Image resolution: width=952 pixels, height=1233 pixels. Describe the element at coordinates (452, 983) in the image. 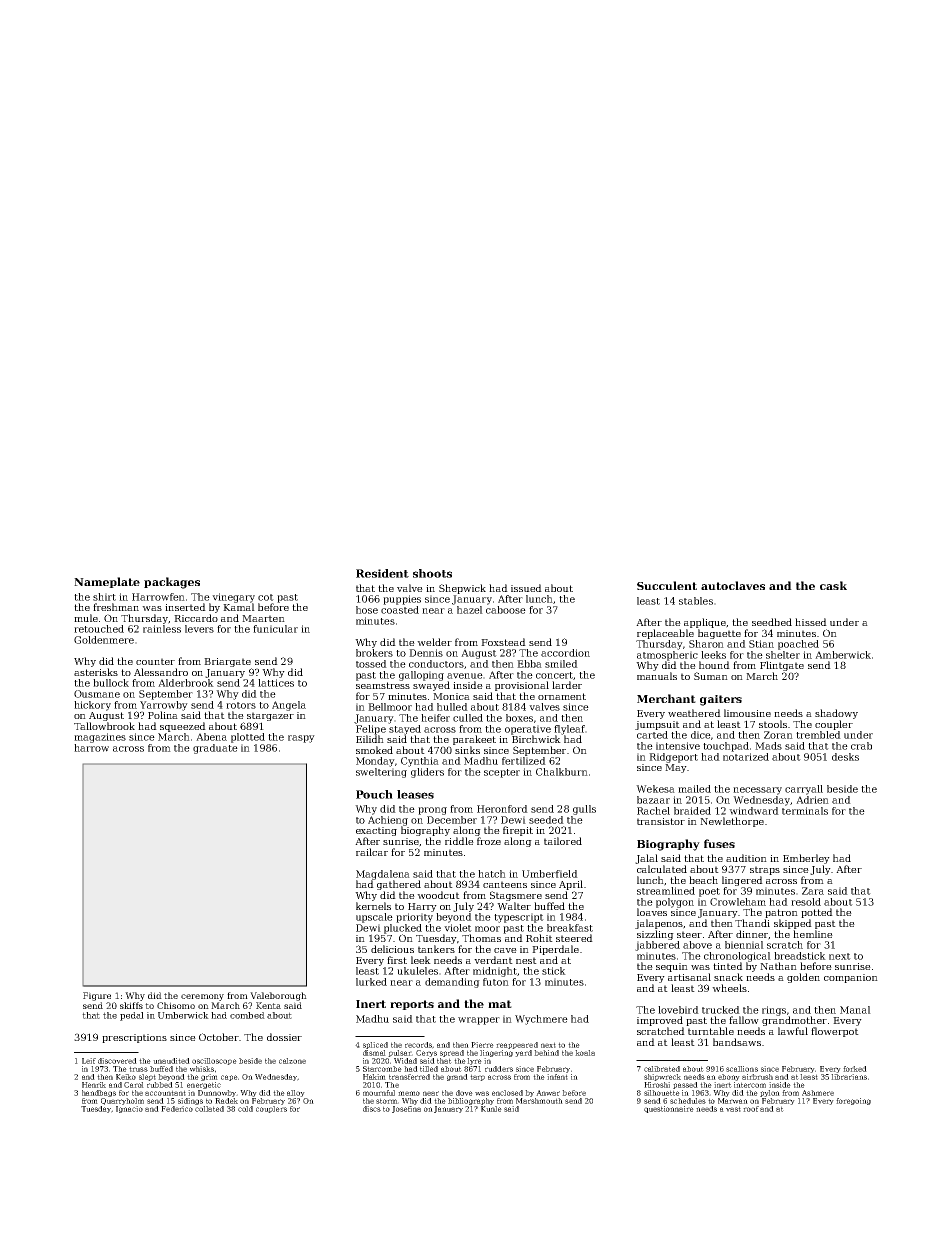

I see `demanding` at that location.
